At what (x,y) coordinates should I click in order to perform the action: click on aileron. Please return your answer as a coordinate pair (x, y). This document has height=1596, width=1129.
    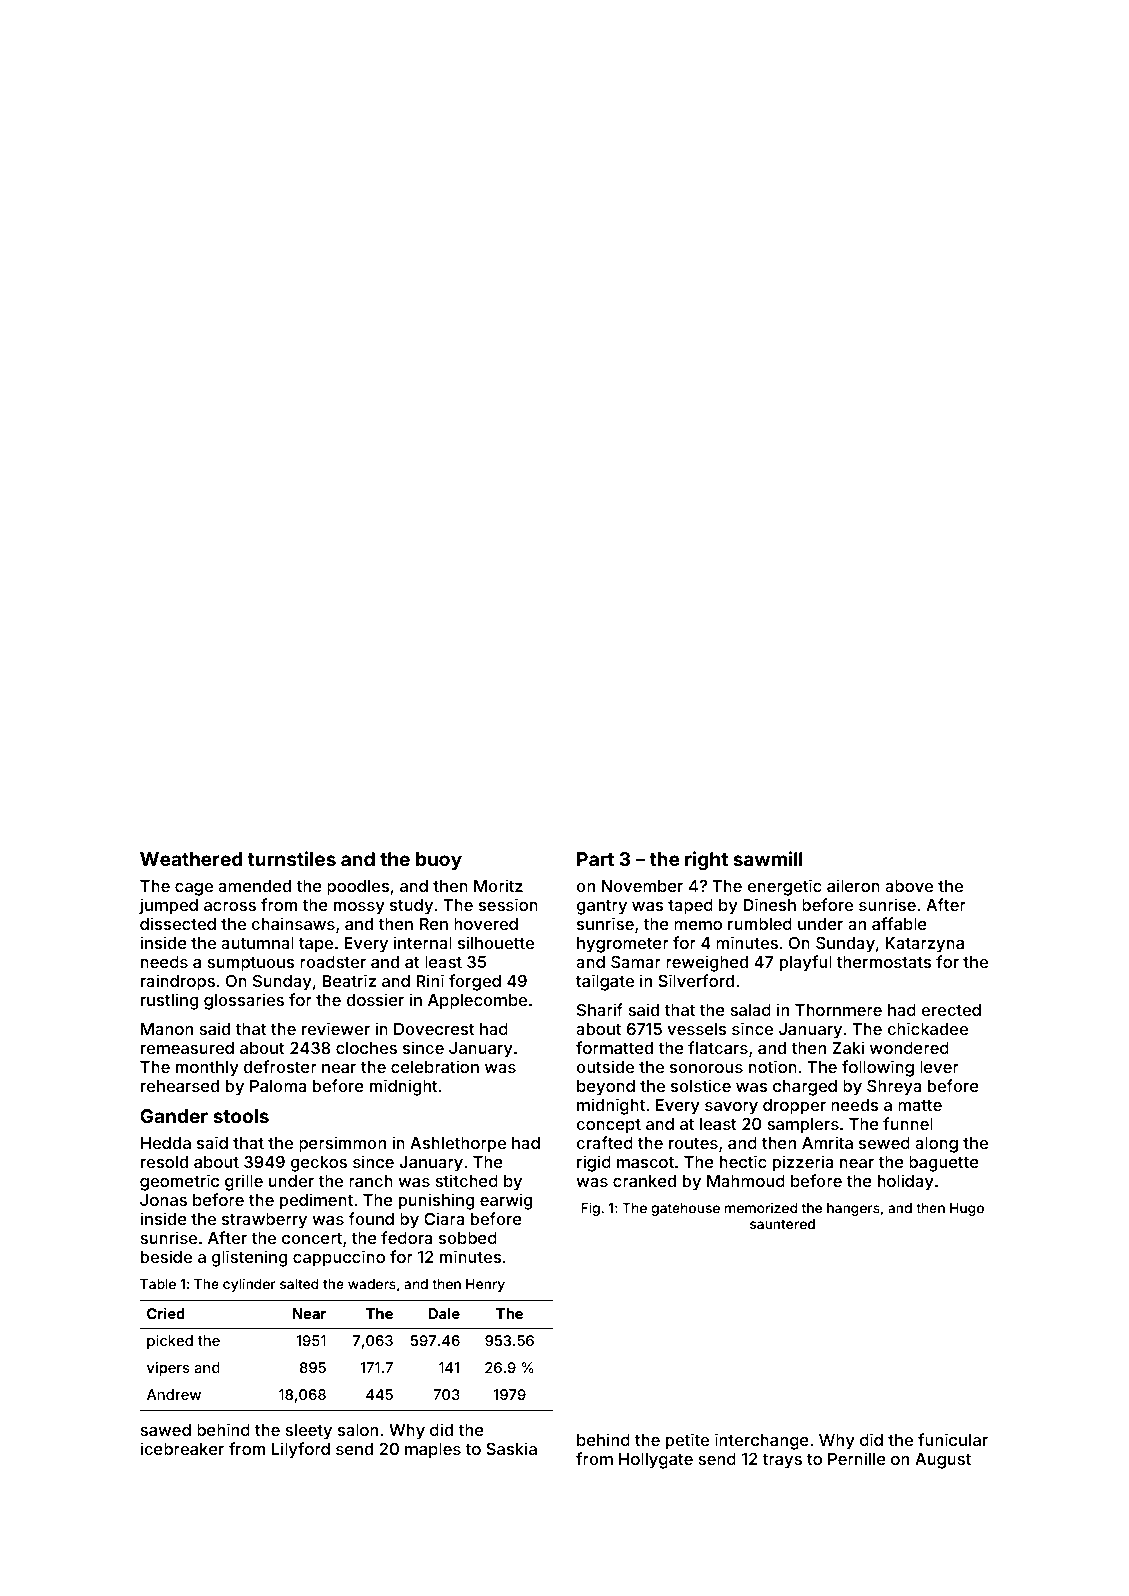
    Looking at the image, I should click on (853, 885).
